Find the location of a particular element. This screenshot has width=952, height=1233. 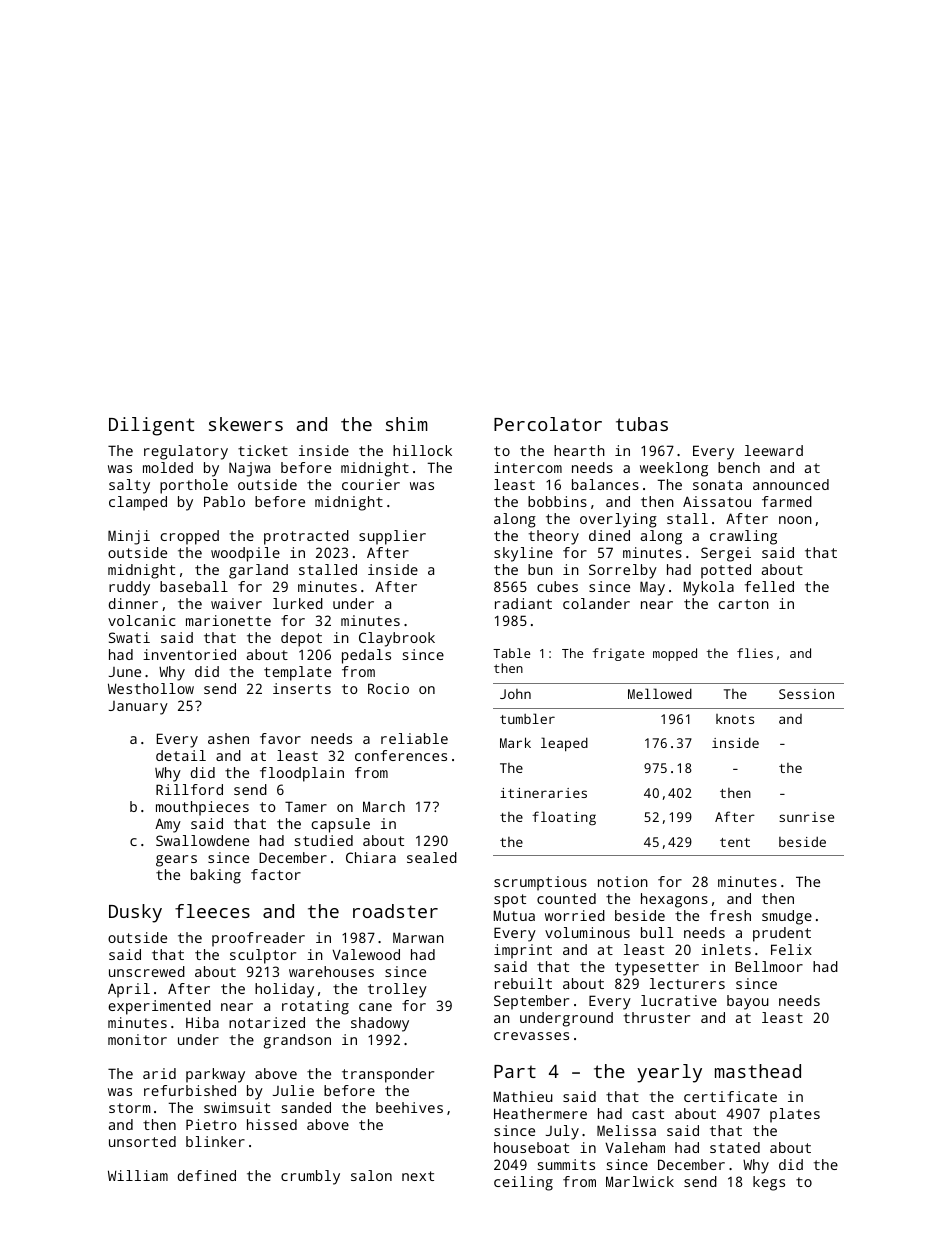

notion is located at coordinates (623, 881).
